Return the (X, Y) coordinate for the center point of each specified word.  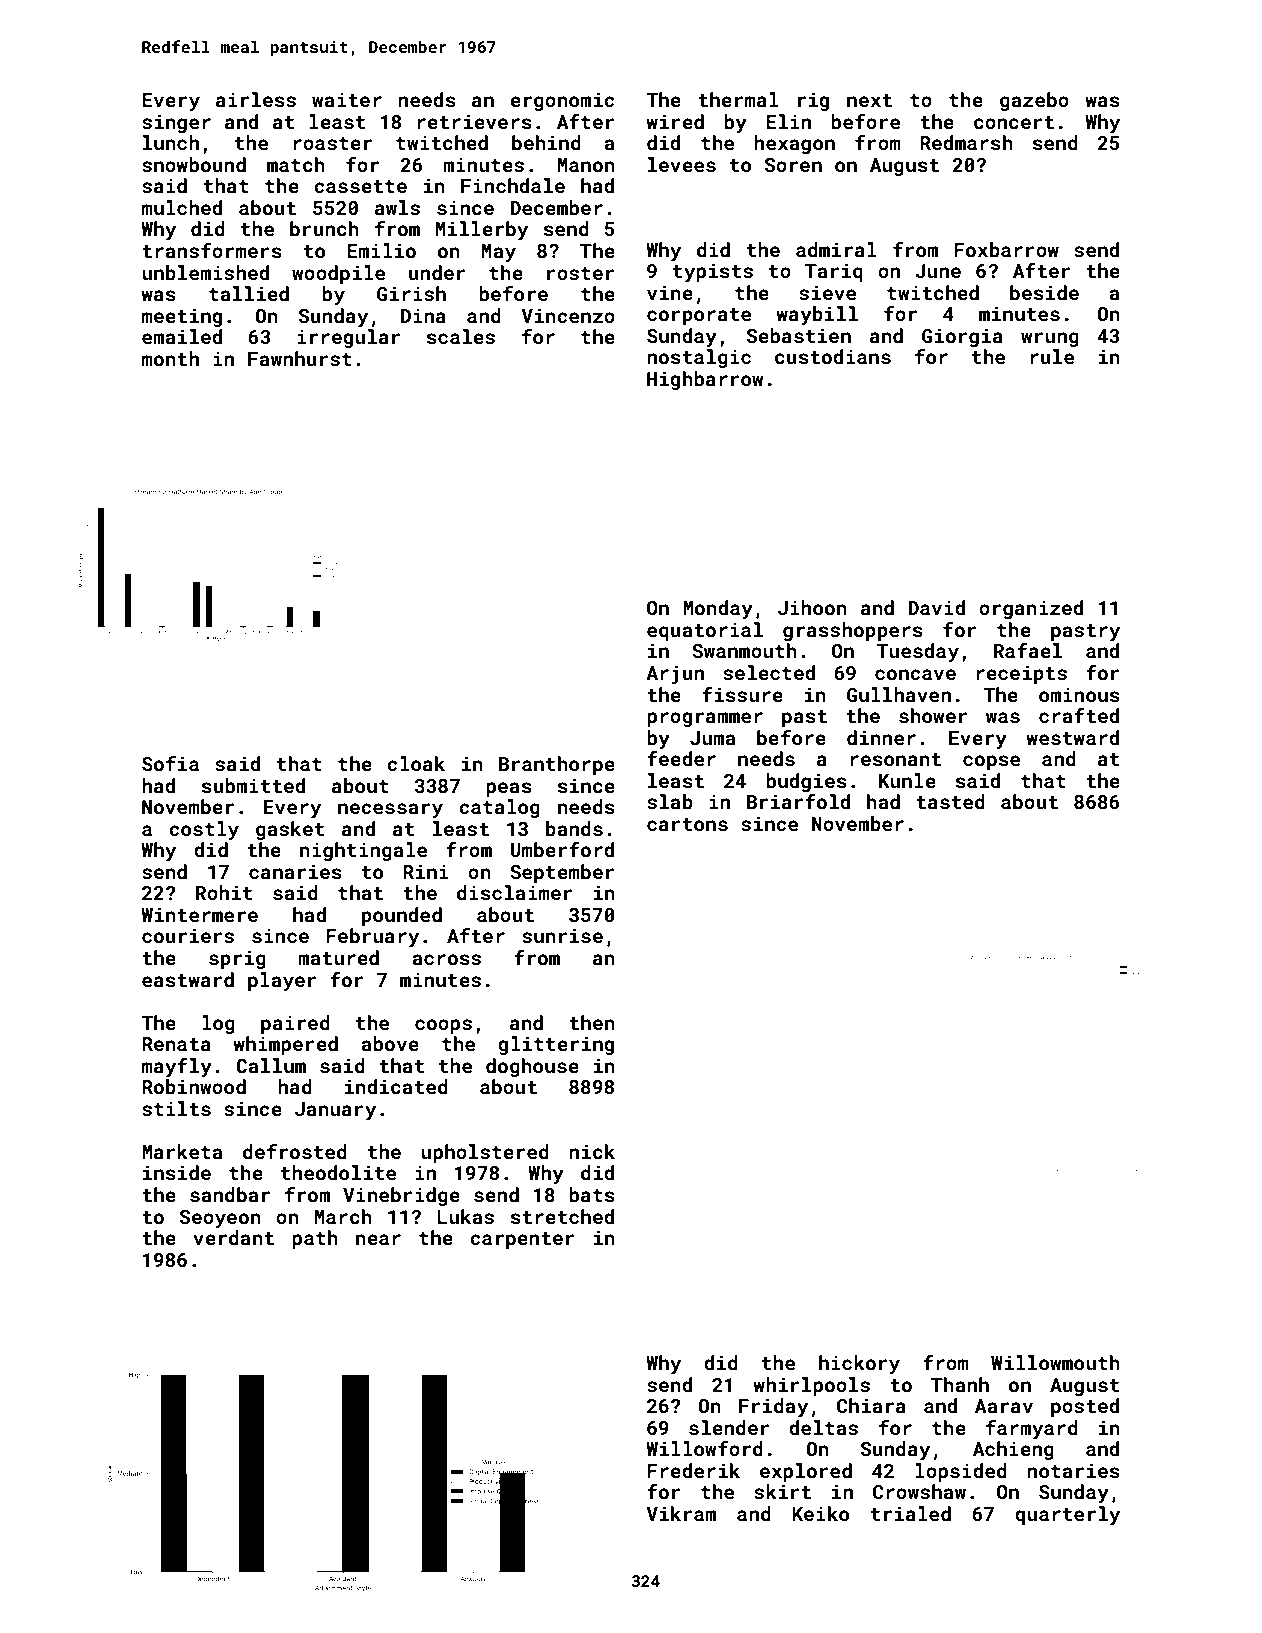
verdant (233, 1237)
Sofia (170, 763)
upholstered (485, 1153)
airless (256, 99)
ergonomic (562, 101)
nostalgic (699, 358)
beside (1044, 292)
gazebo (1034, 101)
